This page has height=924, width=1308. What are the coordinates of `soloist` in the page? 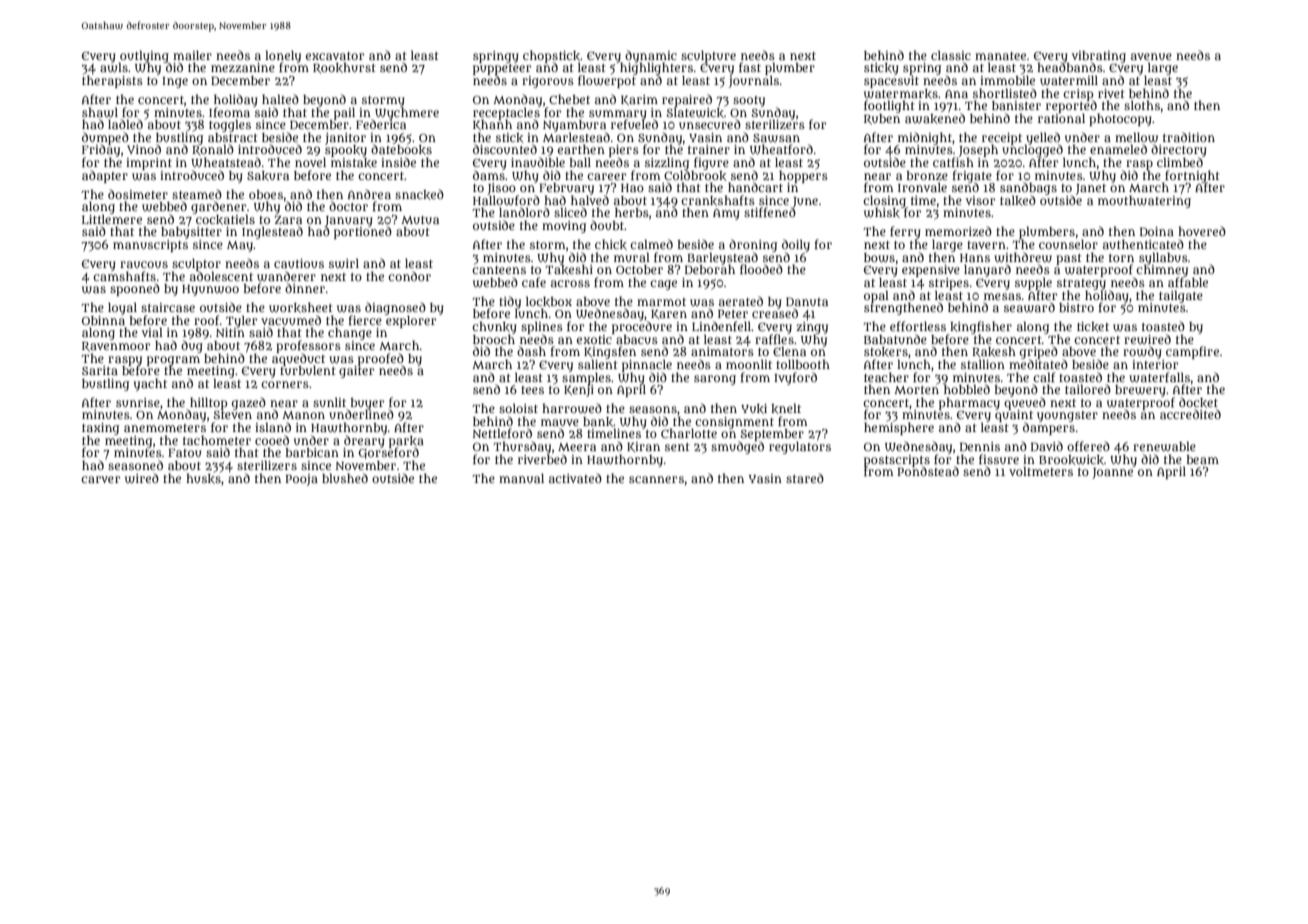 It's located at (518, 408).
